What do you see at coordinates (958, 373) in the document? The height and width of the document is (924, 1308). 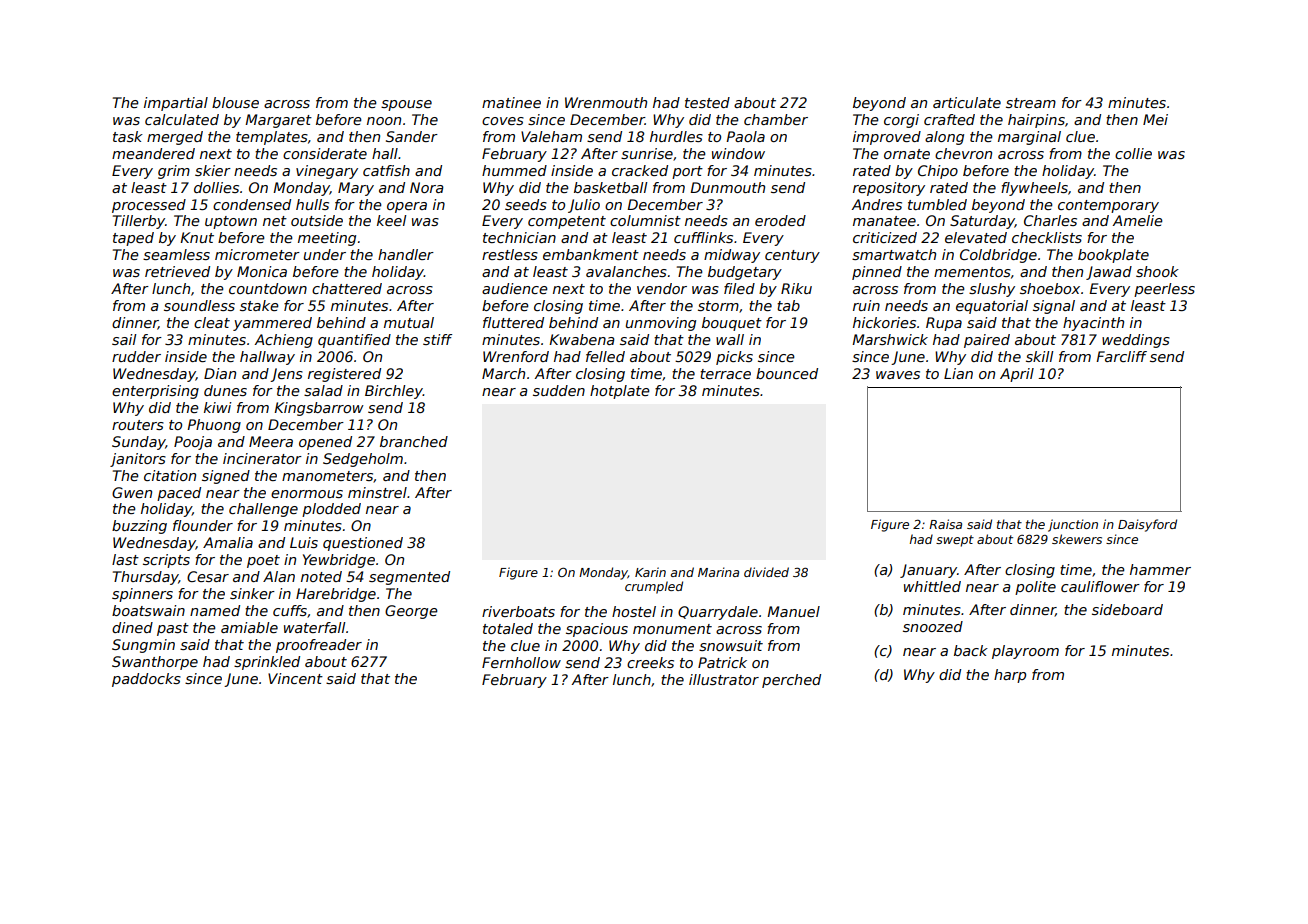 I see `Lian` at bounding box center [958, 373].
